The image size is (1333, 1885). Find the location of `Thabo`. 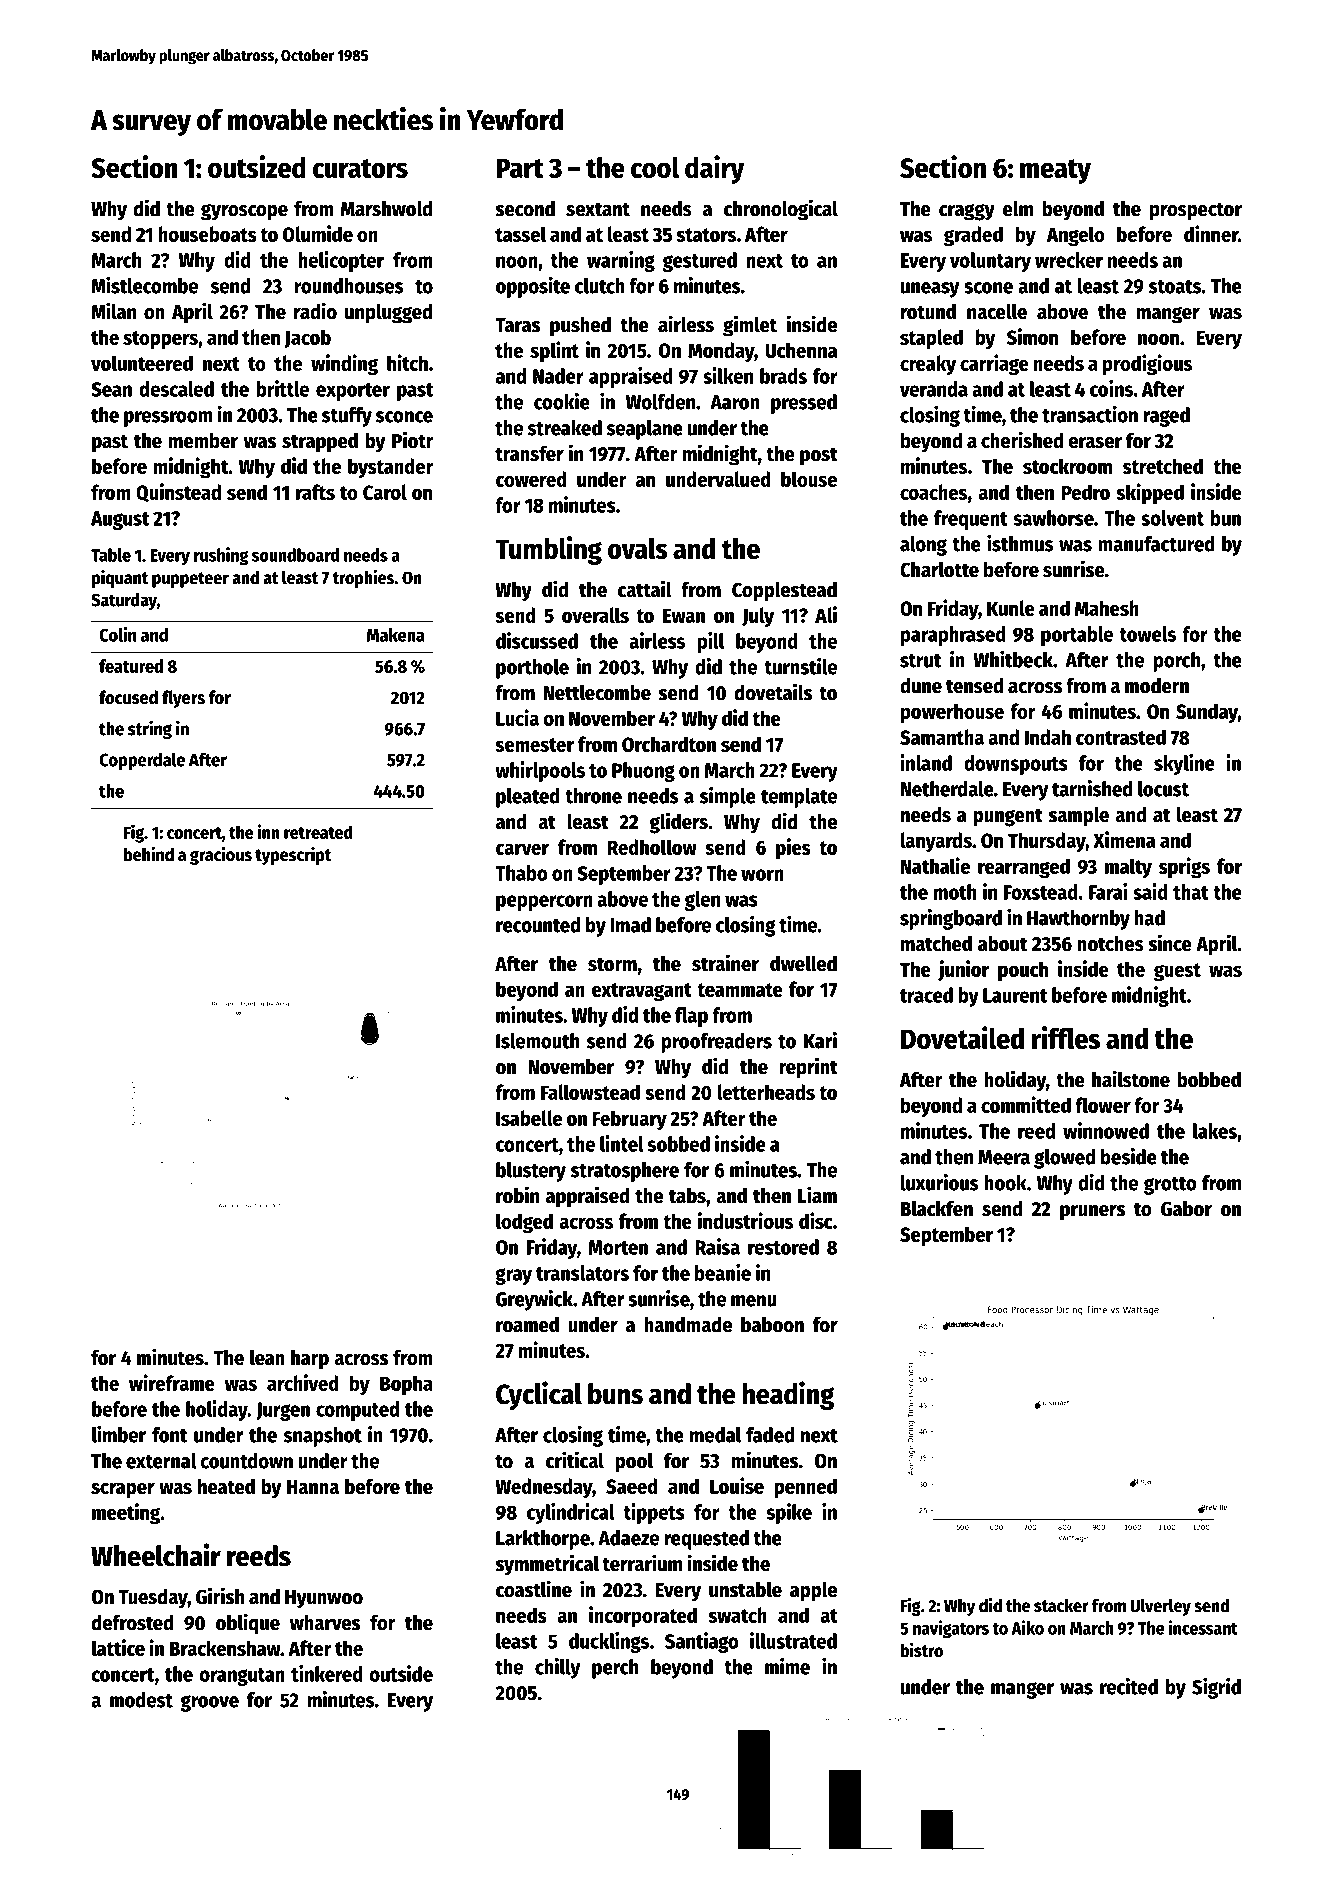

Thabo is located at coordinates (522, 873).
